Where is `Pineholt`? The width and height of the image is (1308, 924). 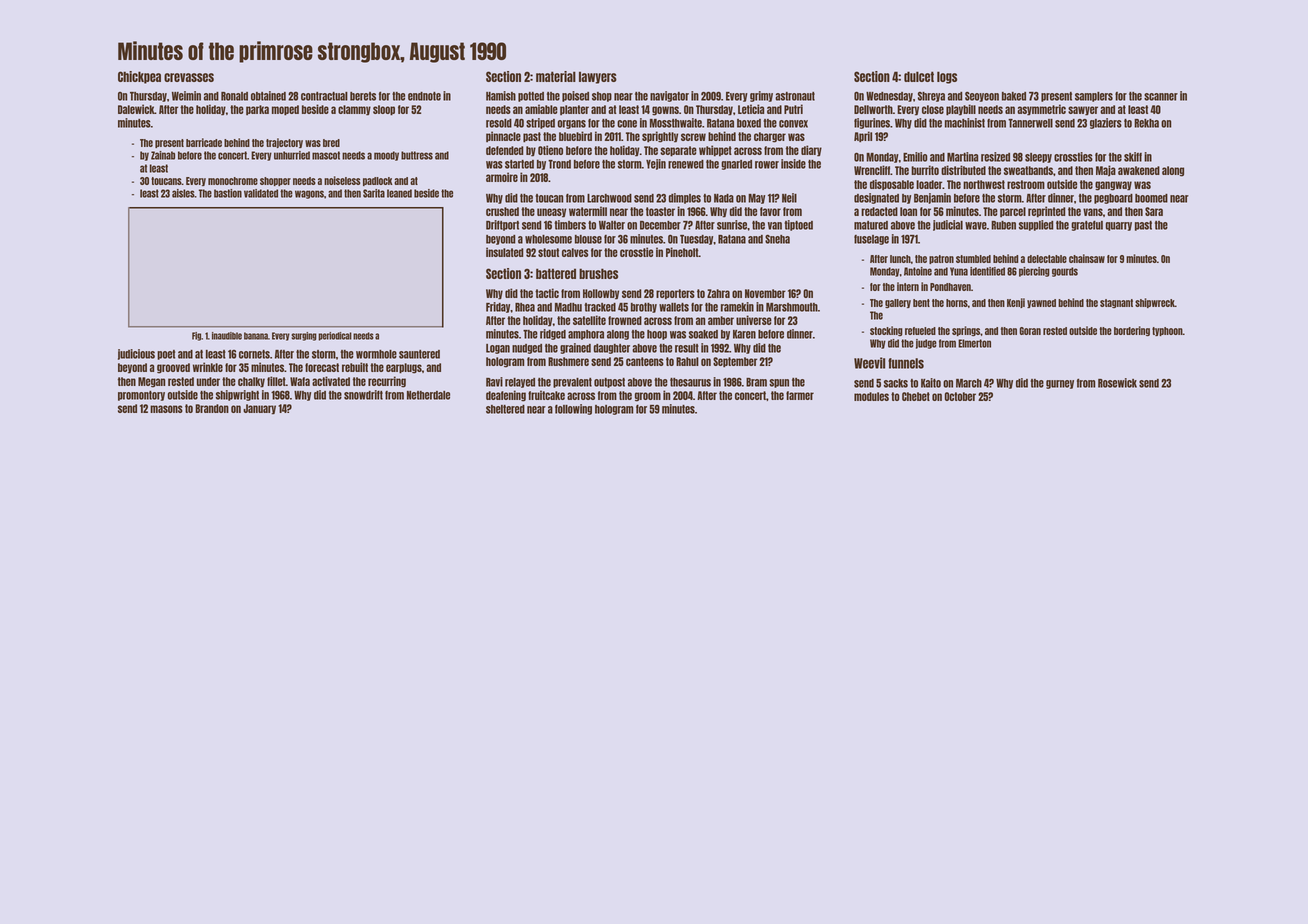 Pineholt is located at coordinates (682, 252).
